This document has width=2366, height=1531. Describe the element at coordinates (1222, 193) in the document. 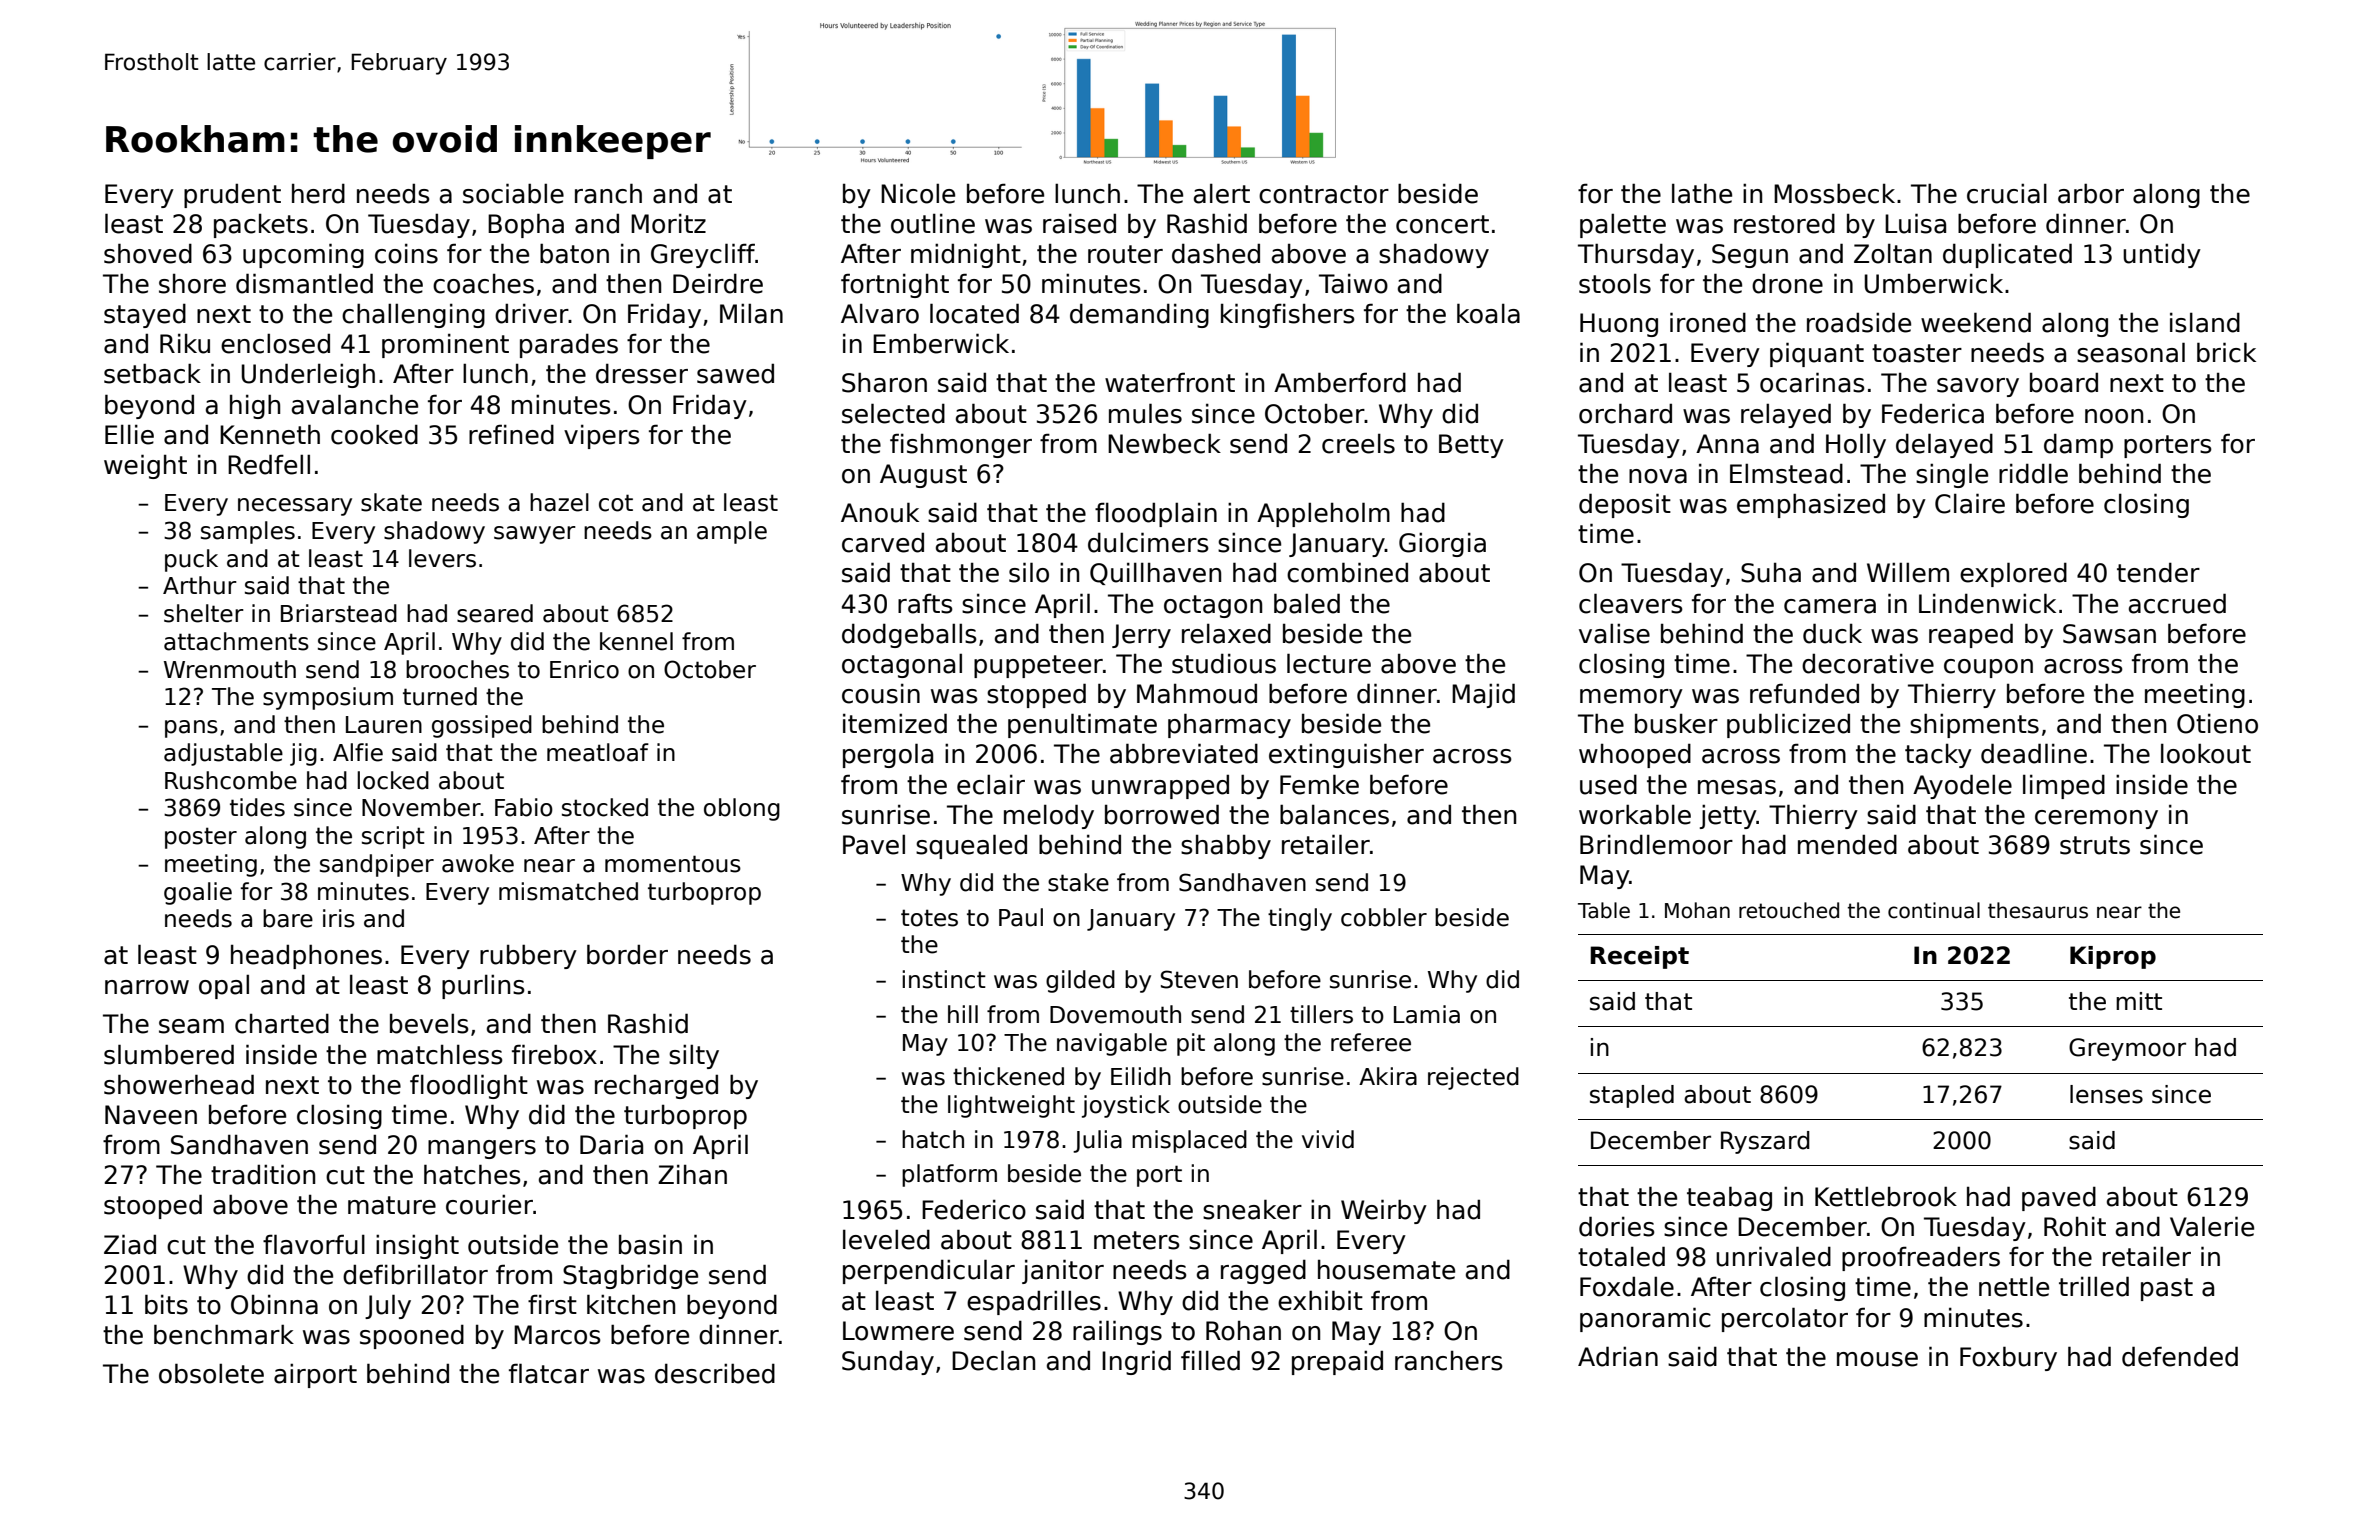

I see `alert` at that location.
